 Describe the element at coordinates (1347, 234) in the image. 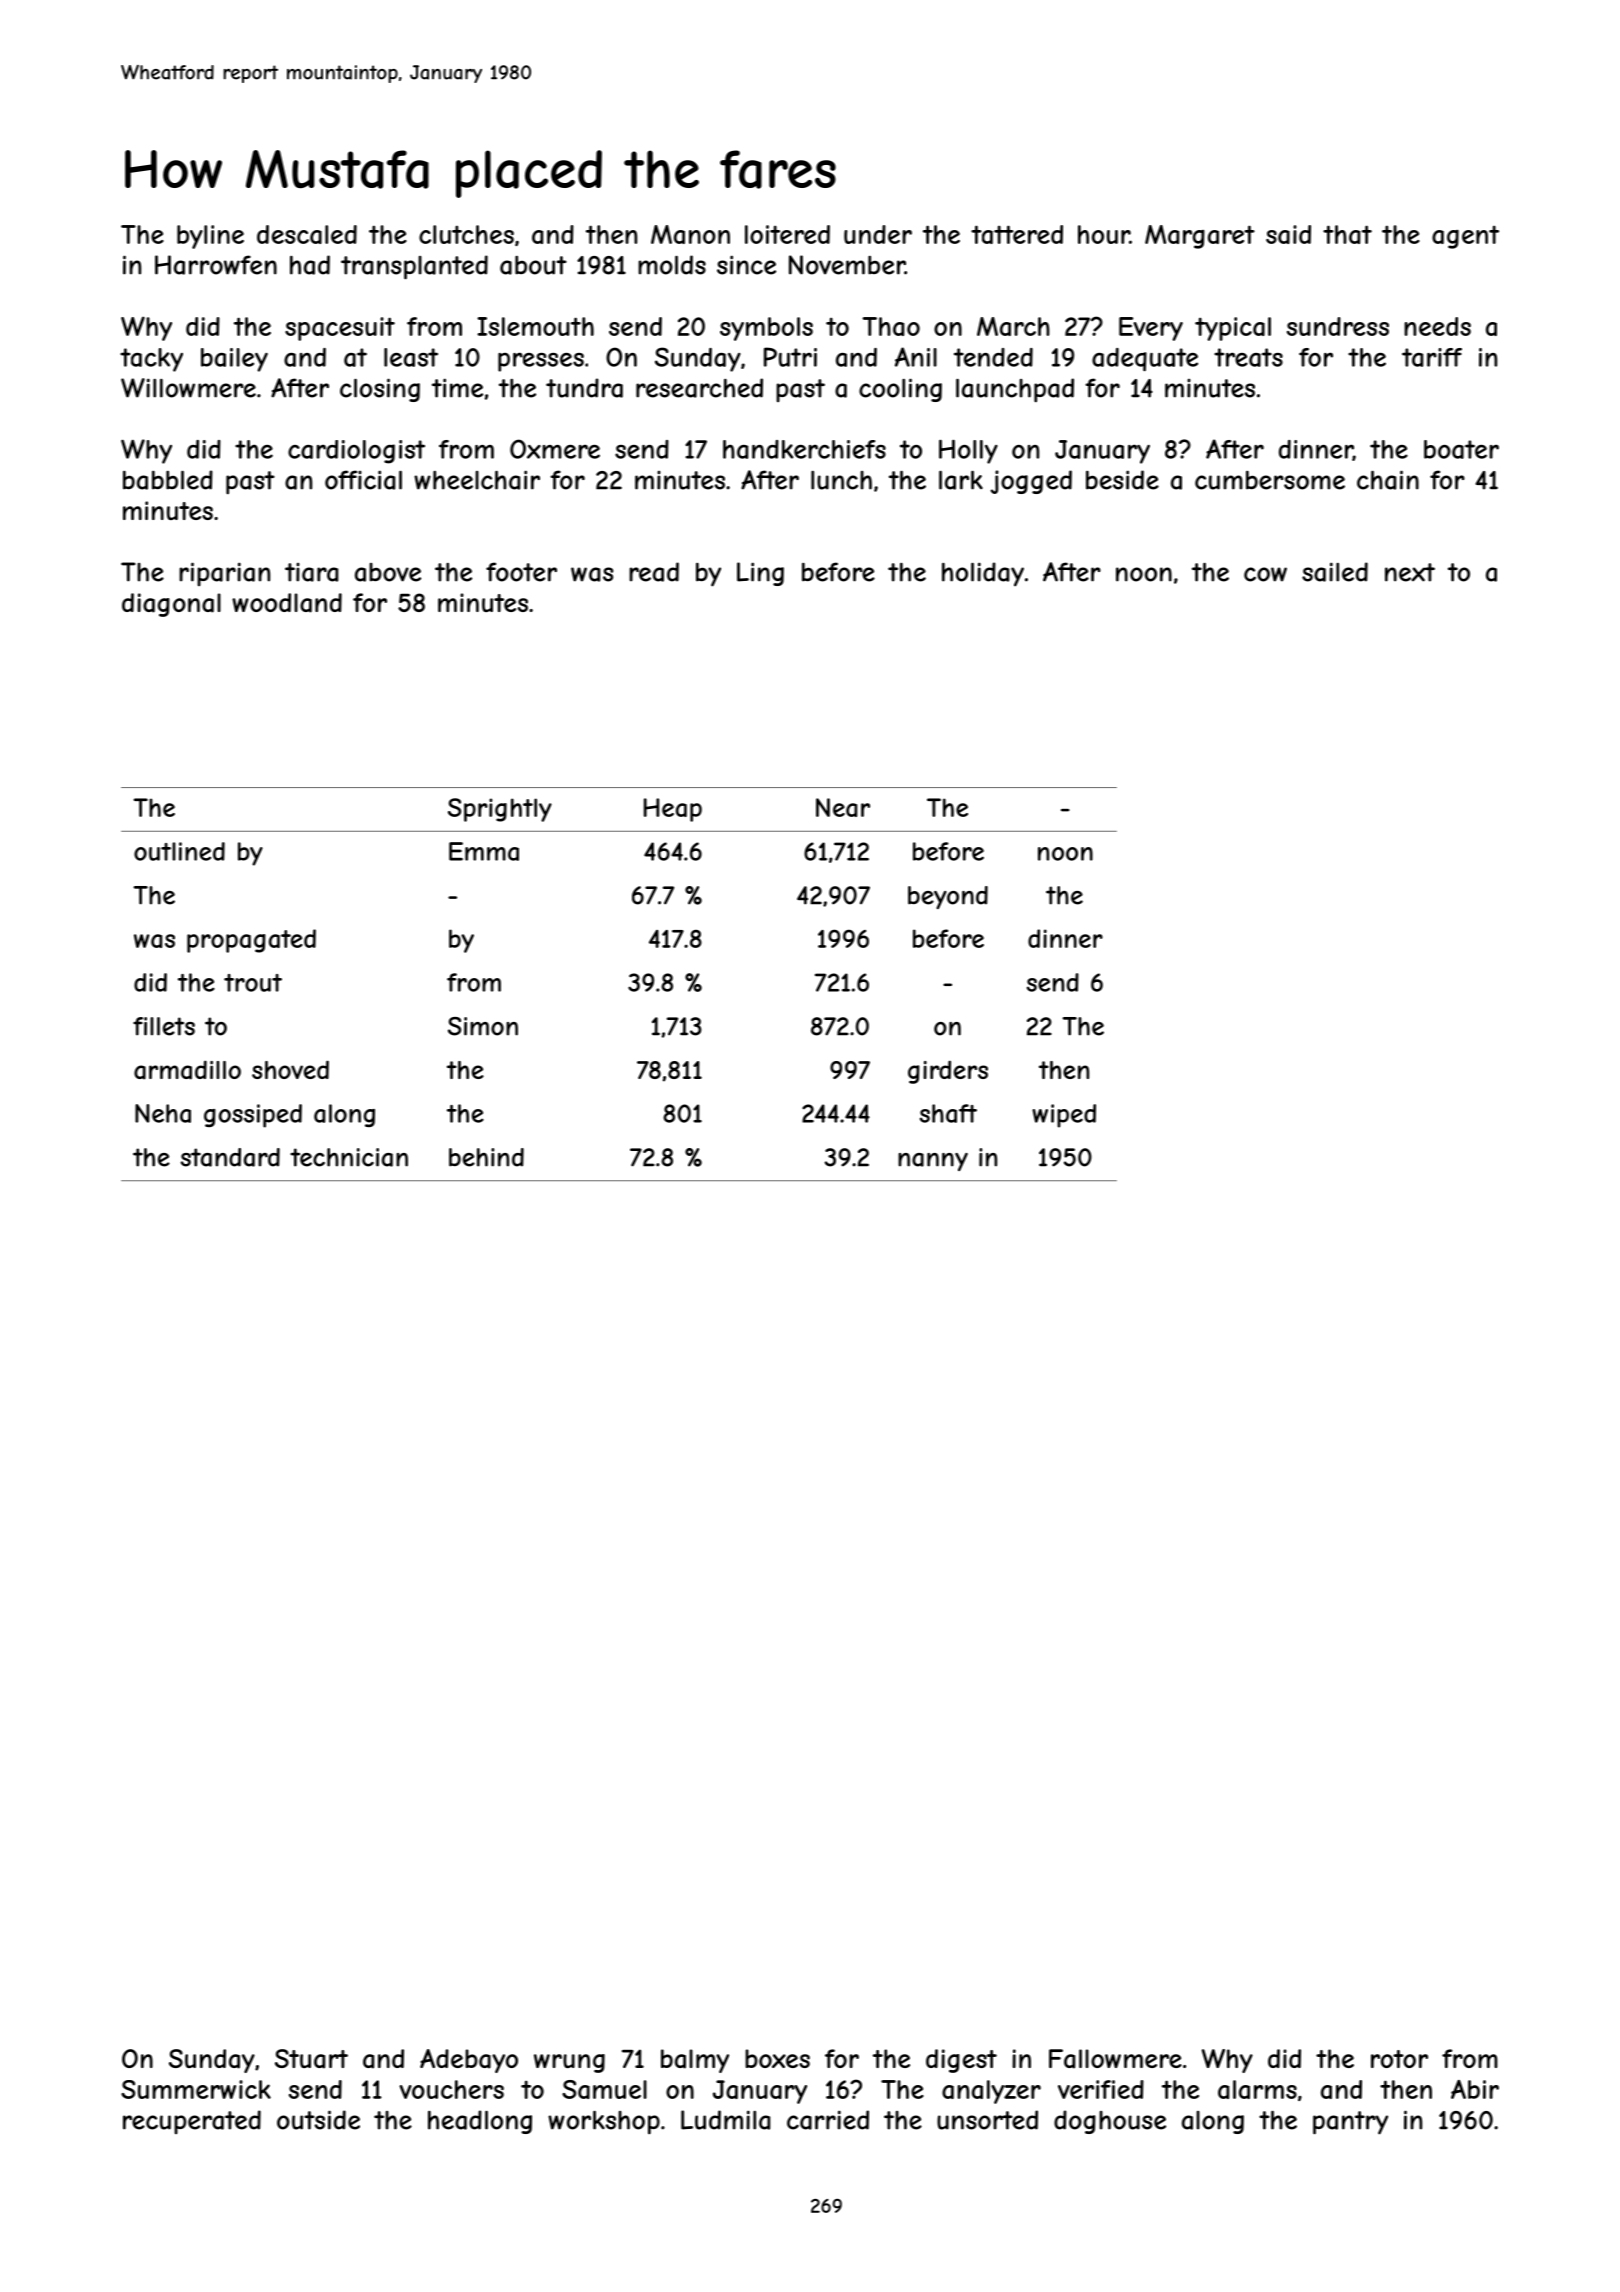

I see `that` at that location.
